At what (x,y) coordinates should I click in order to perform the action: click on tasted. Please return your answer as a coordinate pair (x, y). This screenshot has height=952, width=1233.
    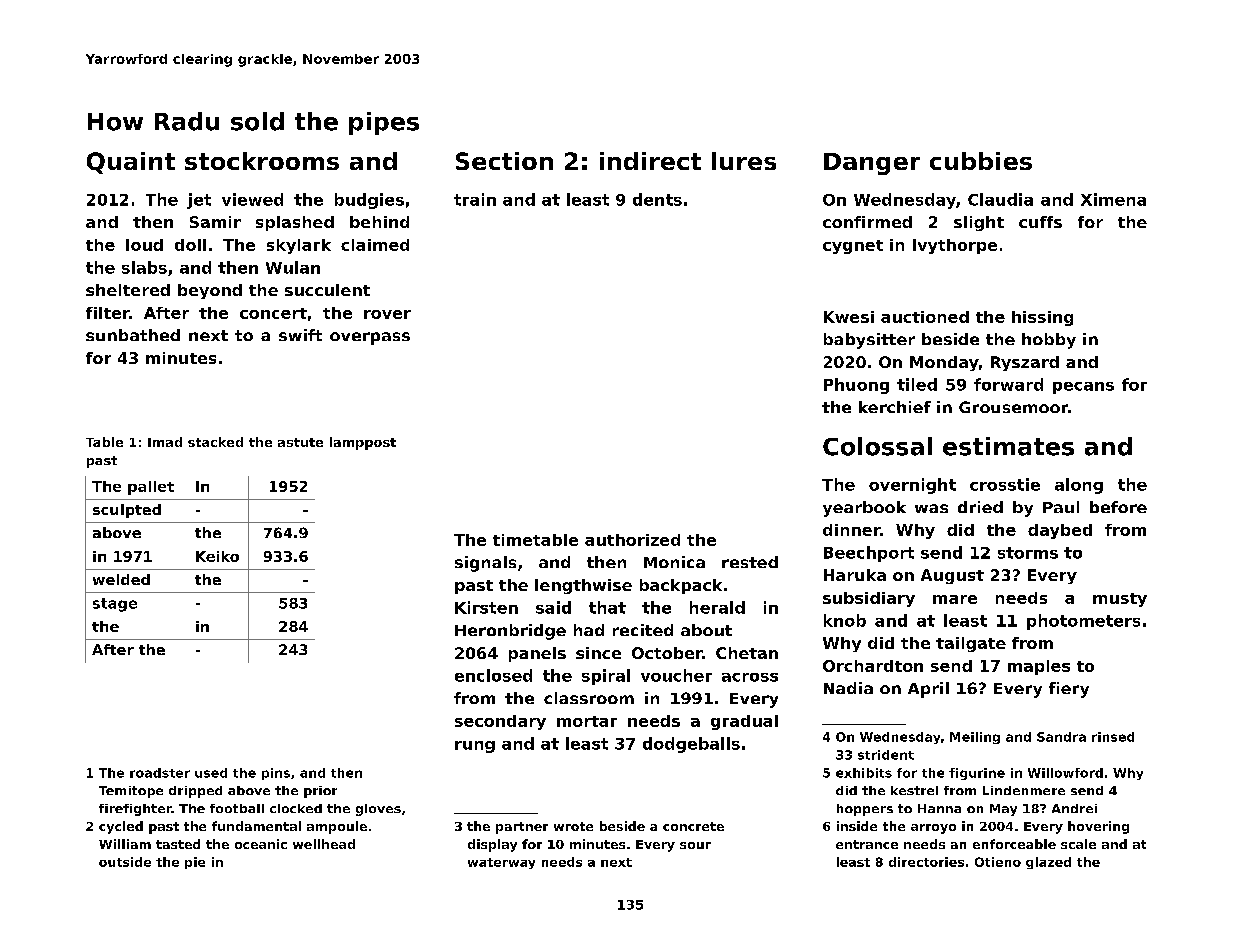
    Looking at the image, I should click on (178, 844).
